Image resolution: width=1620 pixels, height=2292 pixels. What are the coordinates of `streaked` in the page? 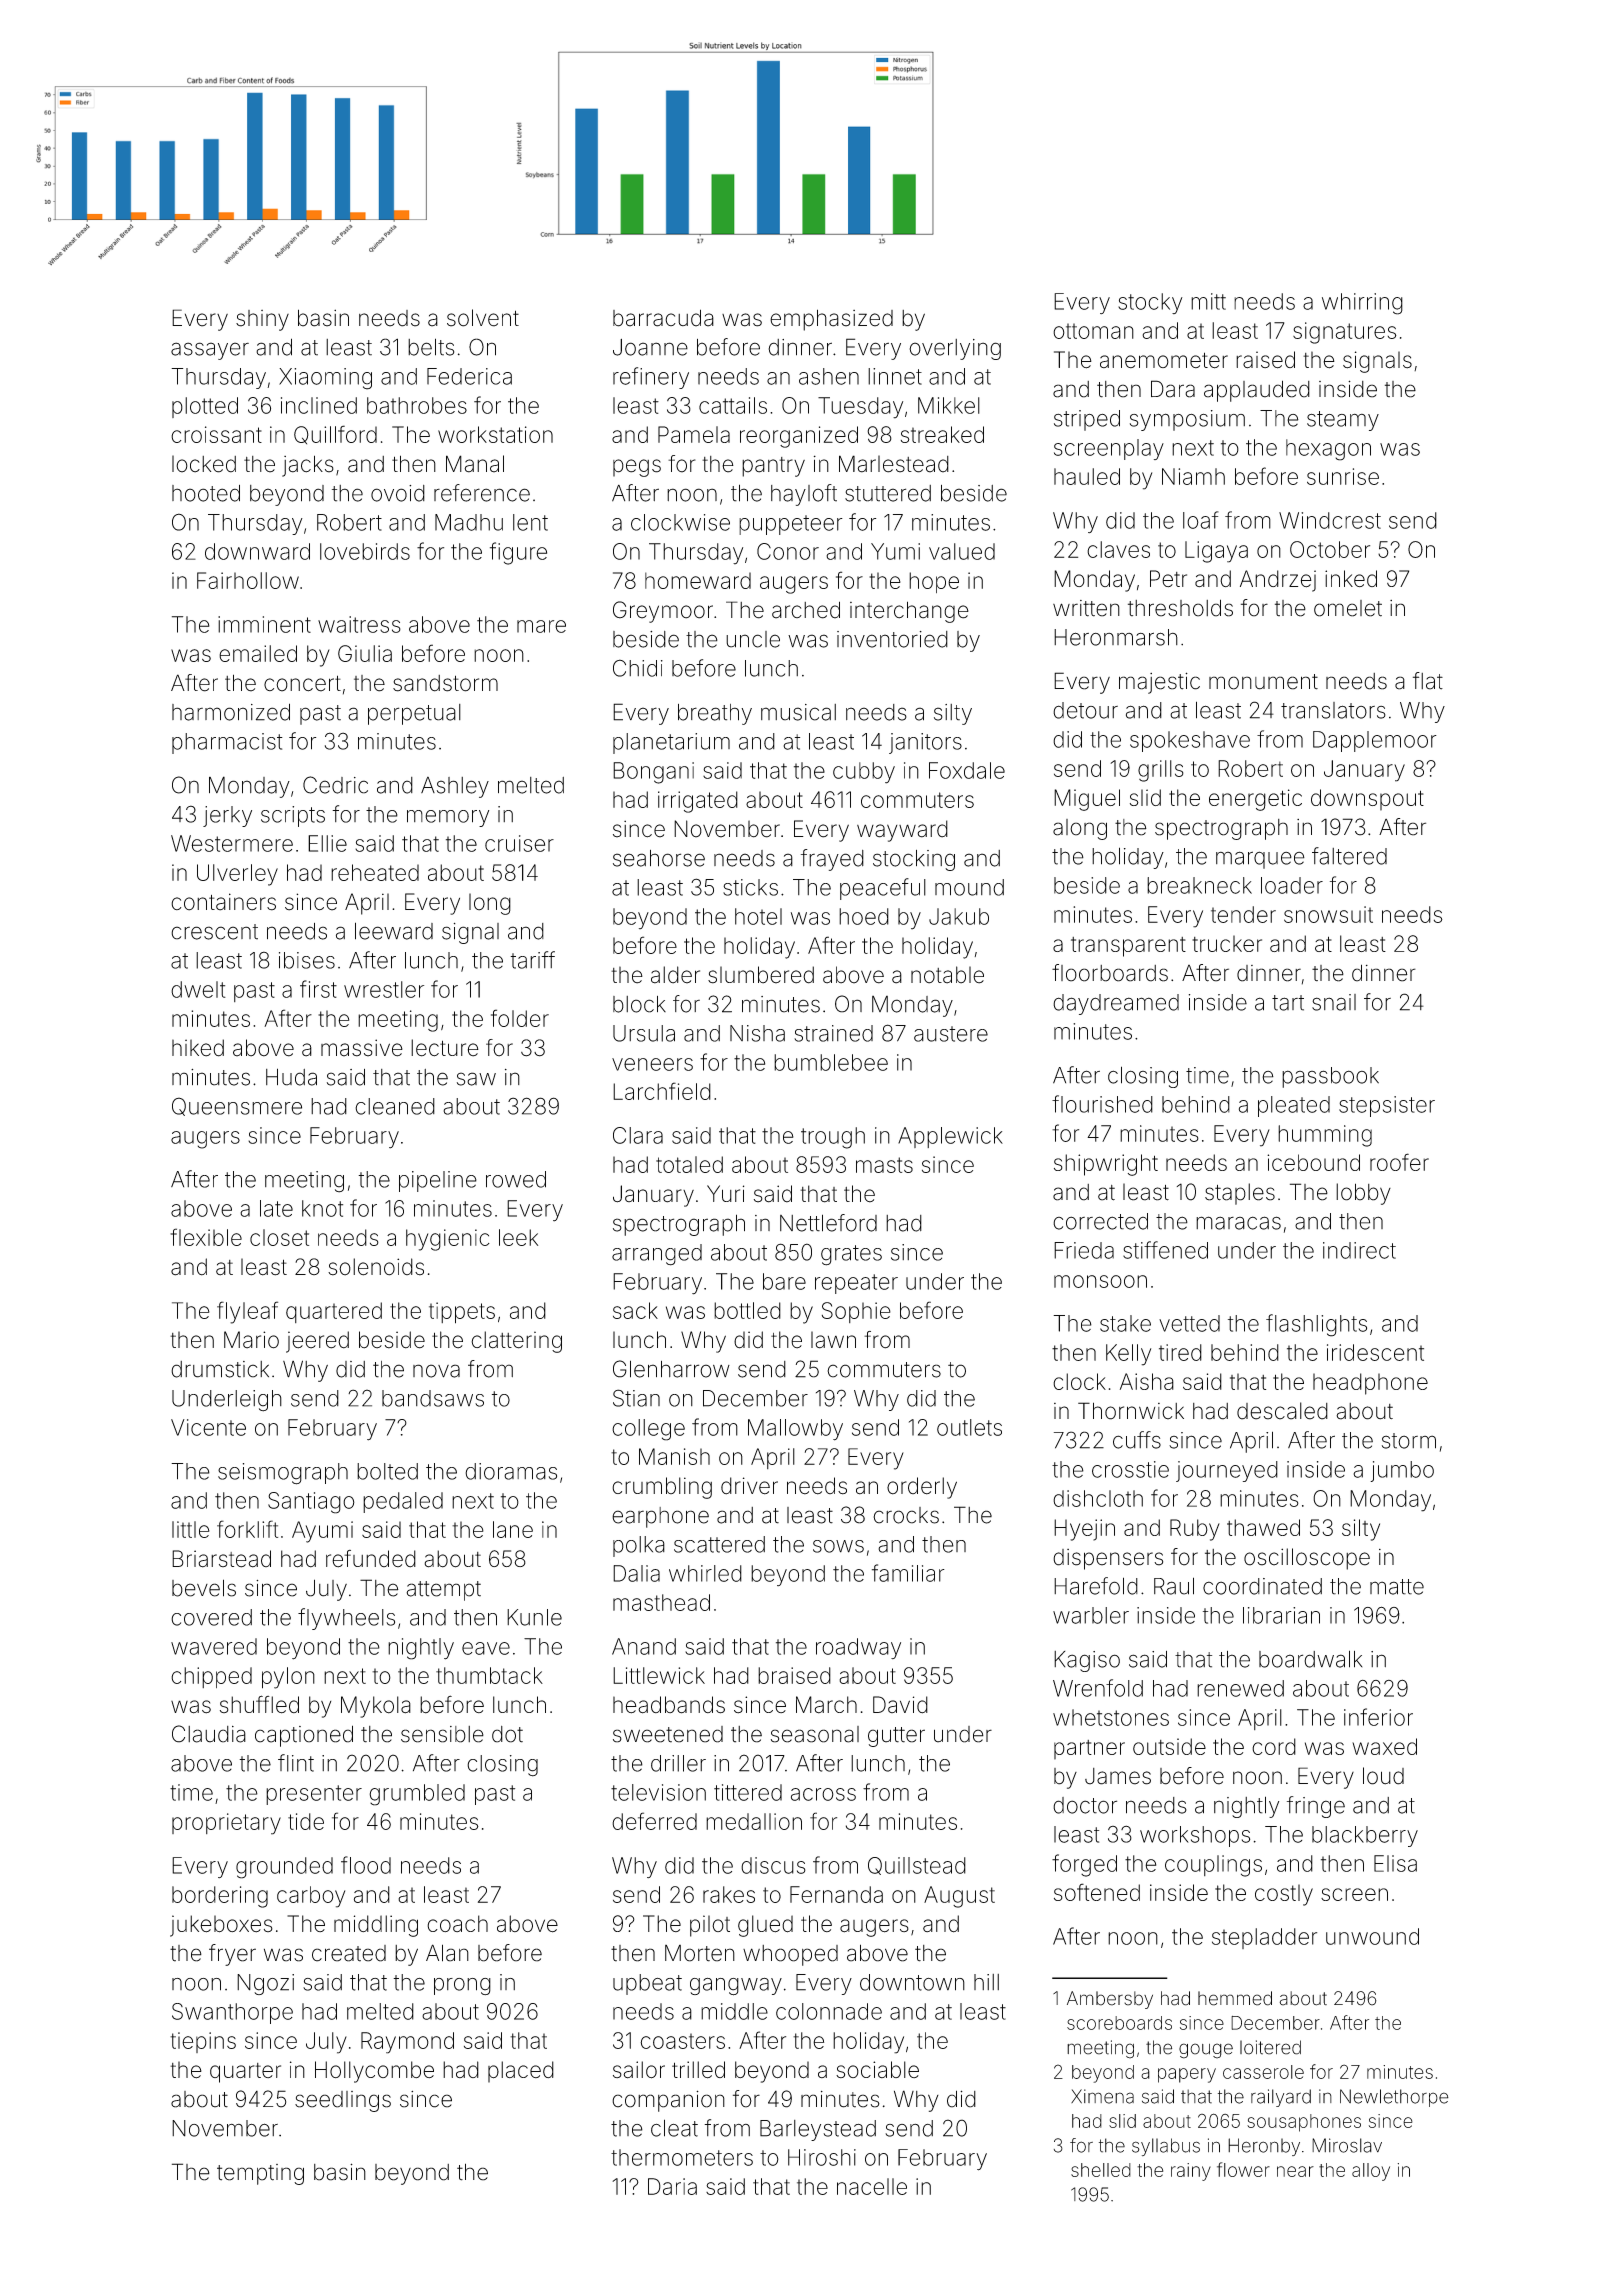 It's located at (942, 434).
